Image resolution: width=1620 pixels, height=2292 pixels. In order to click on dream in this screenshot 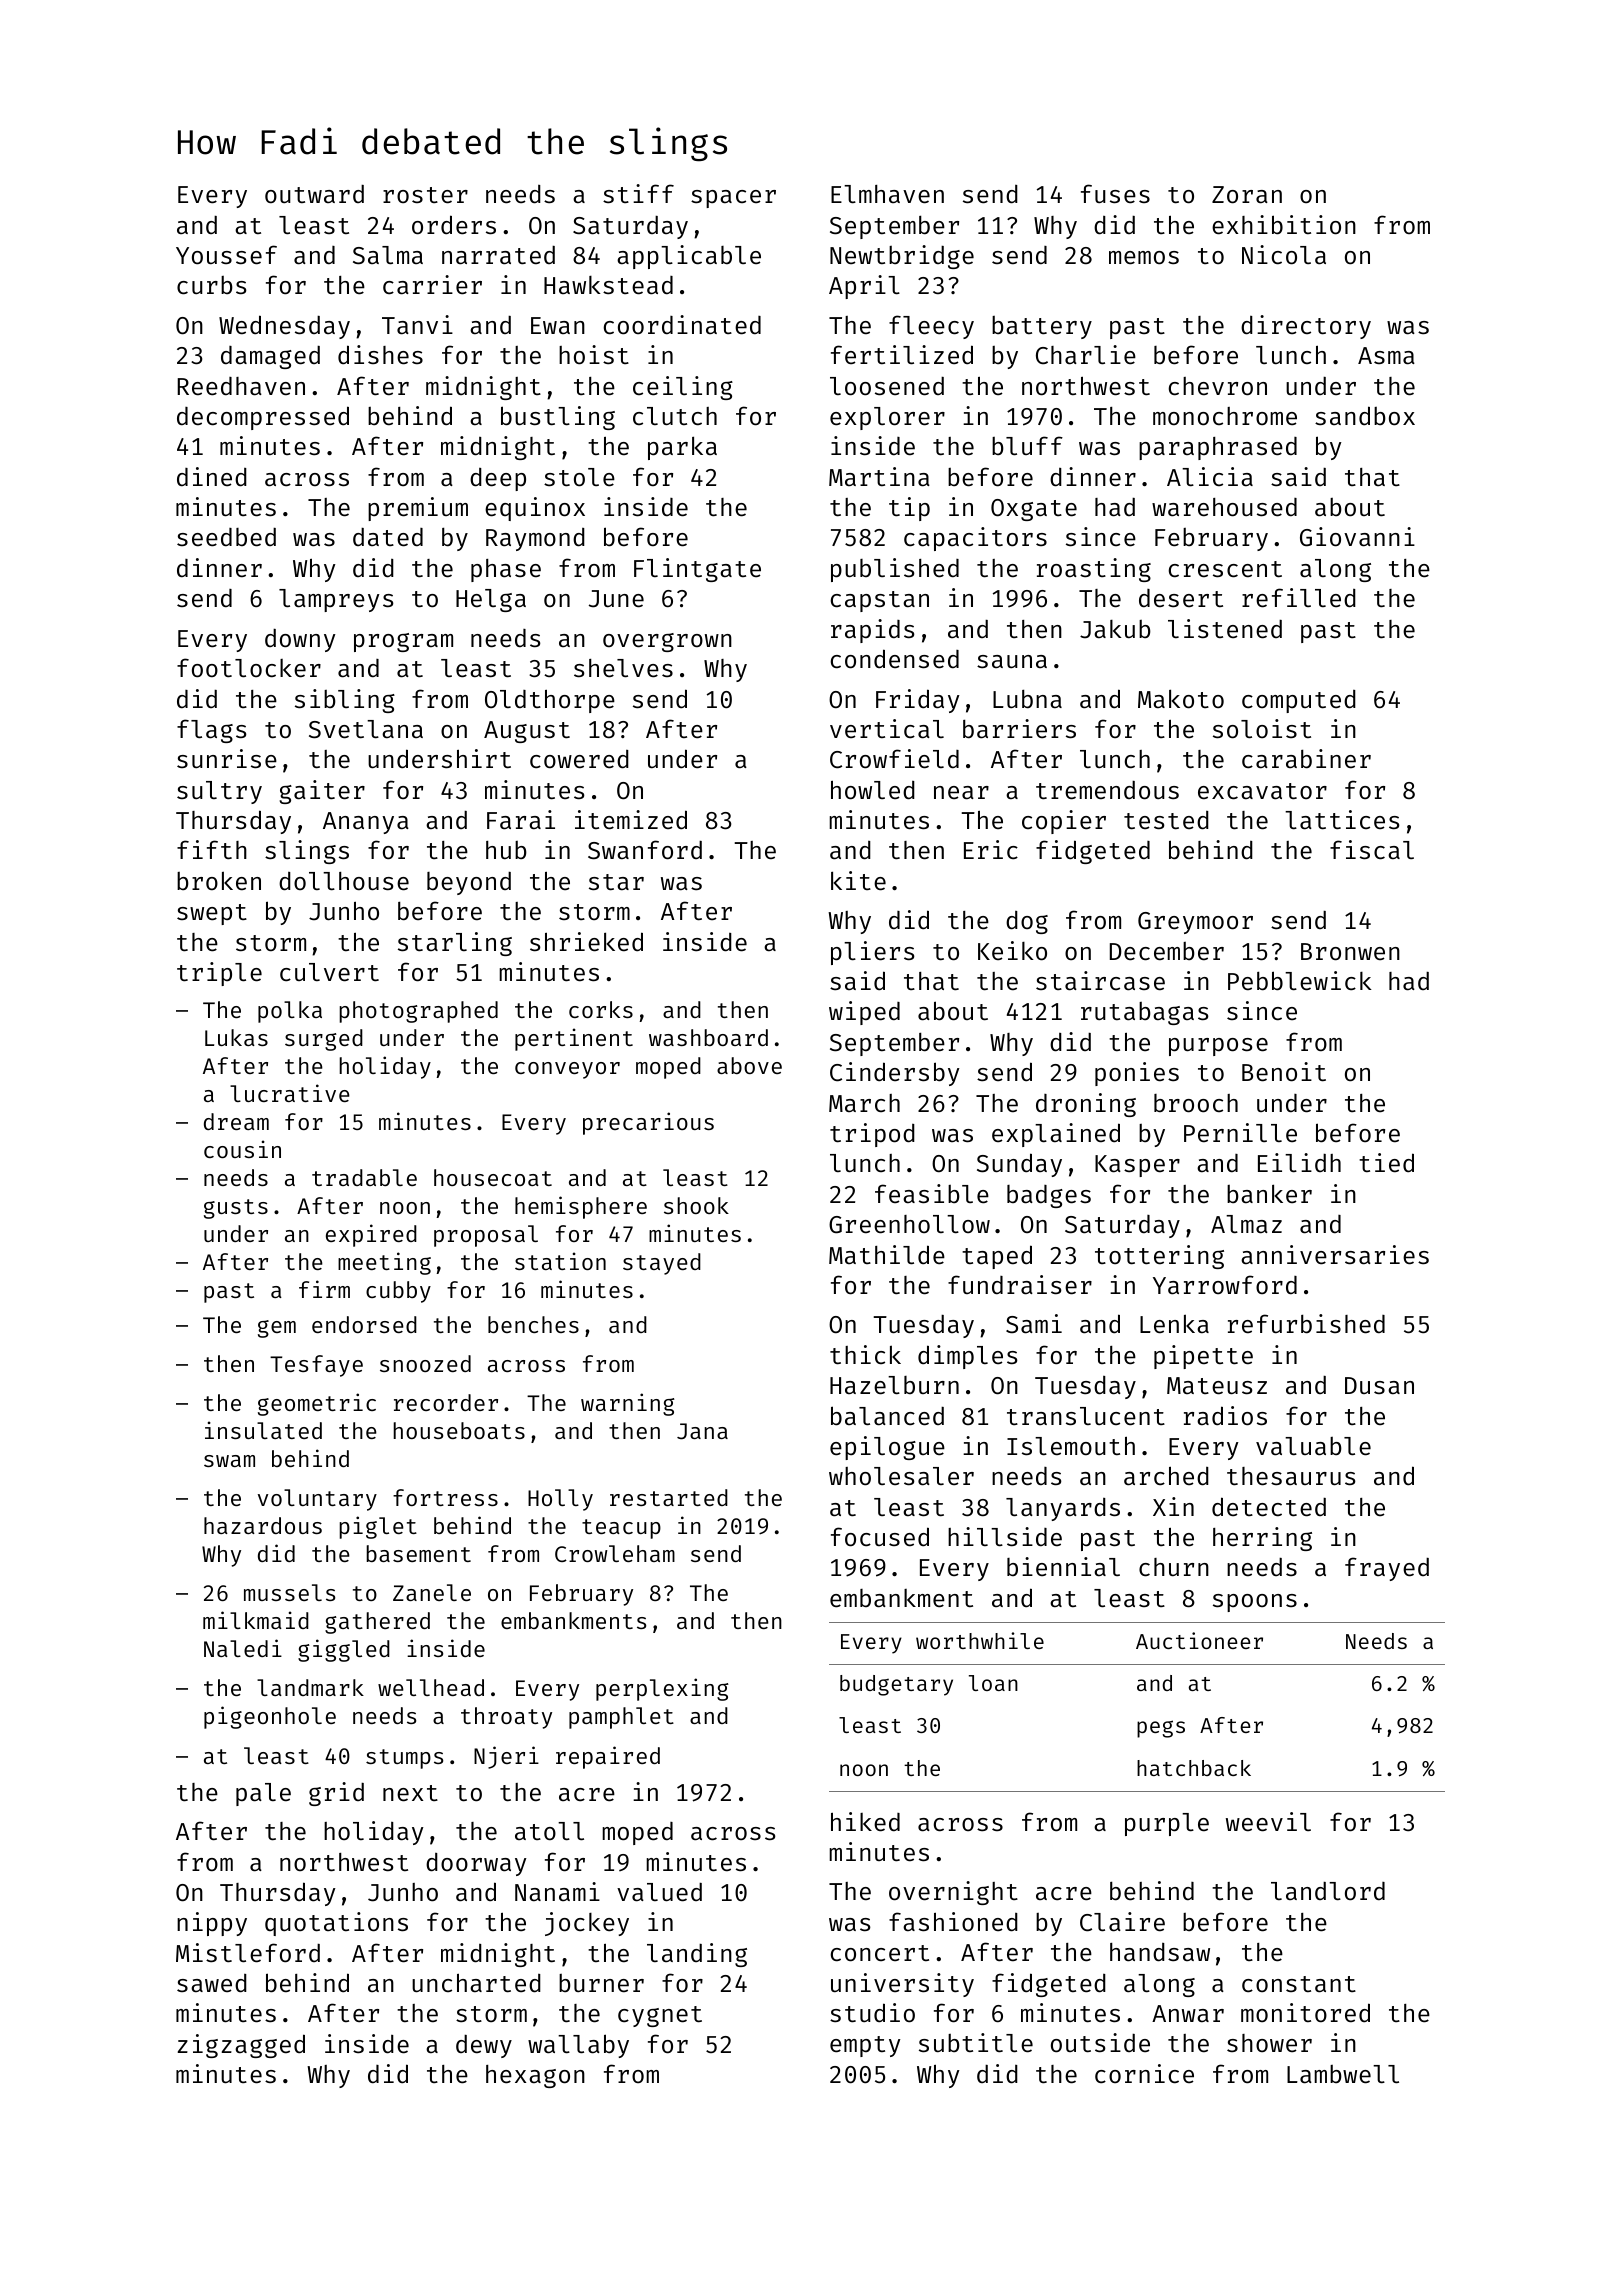, I will do `click(236, 1121)`.
